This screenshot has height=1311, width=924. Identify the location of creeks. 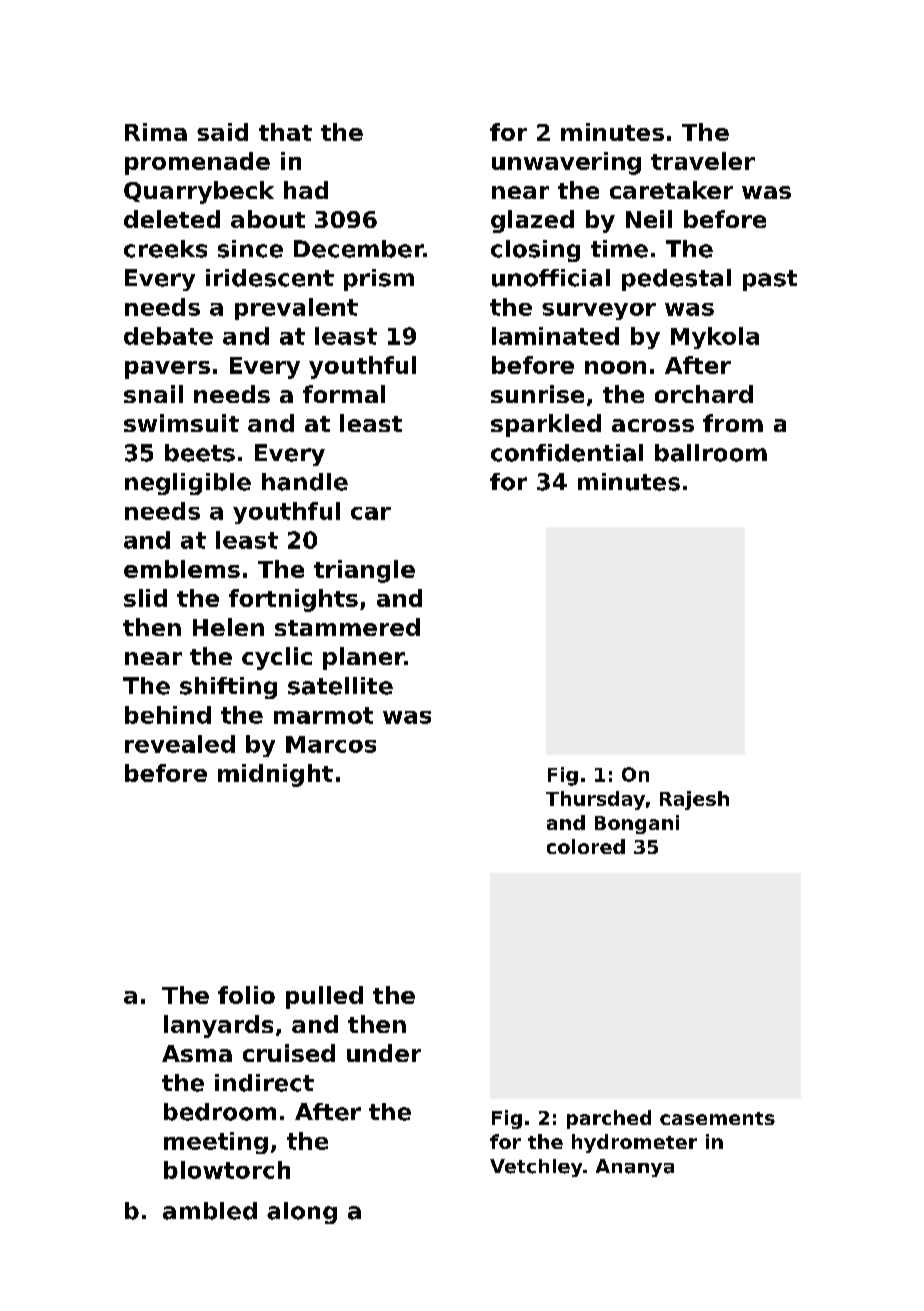
(165, 249).
